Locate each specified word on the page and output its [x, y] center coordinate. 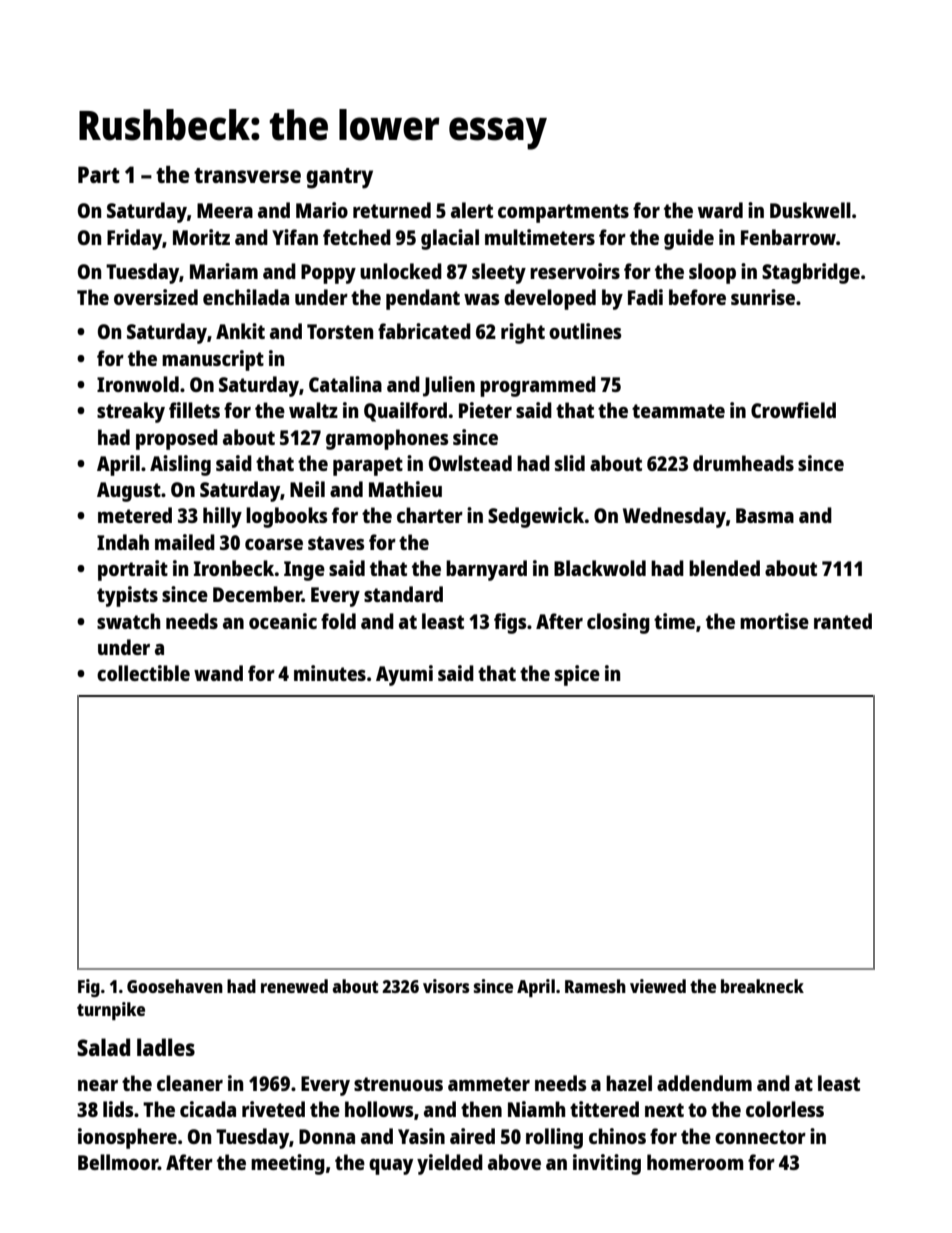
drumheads [743, 463]
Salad [103, 1047]
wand [218, 673]
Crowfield [793, 410]
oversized [156, 297]
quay [391, 1167]
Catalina [345, 384]
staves [336, 543]
